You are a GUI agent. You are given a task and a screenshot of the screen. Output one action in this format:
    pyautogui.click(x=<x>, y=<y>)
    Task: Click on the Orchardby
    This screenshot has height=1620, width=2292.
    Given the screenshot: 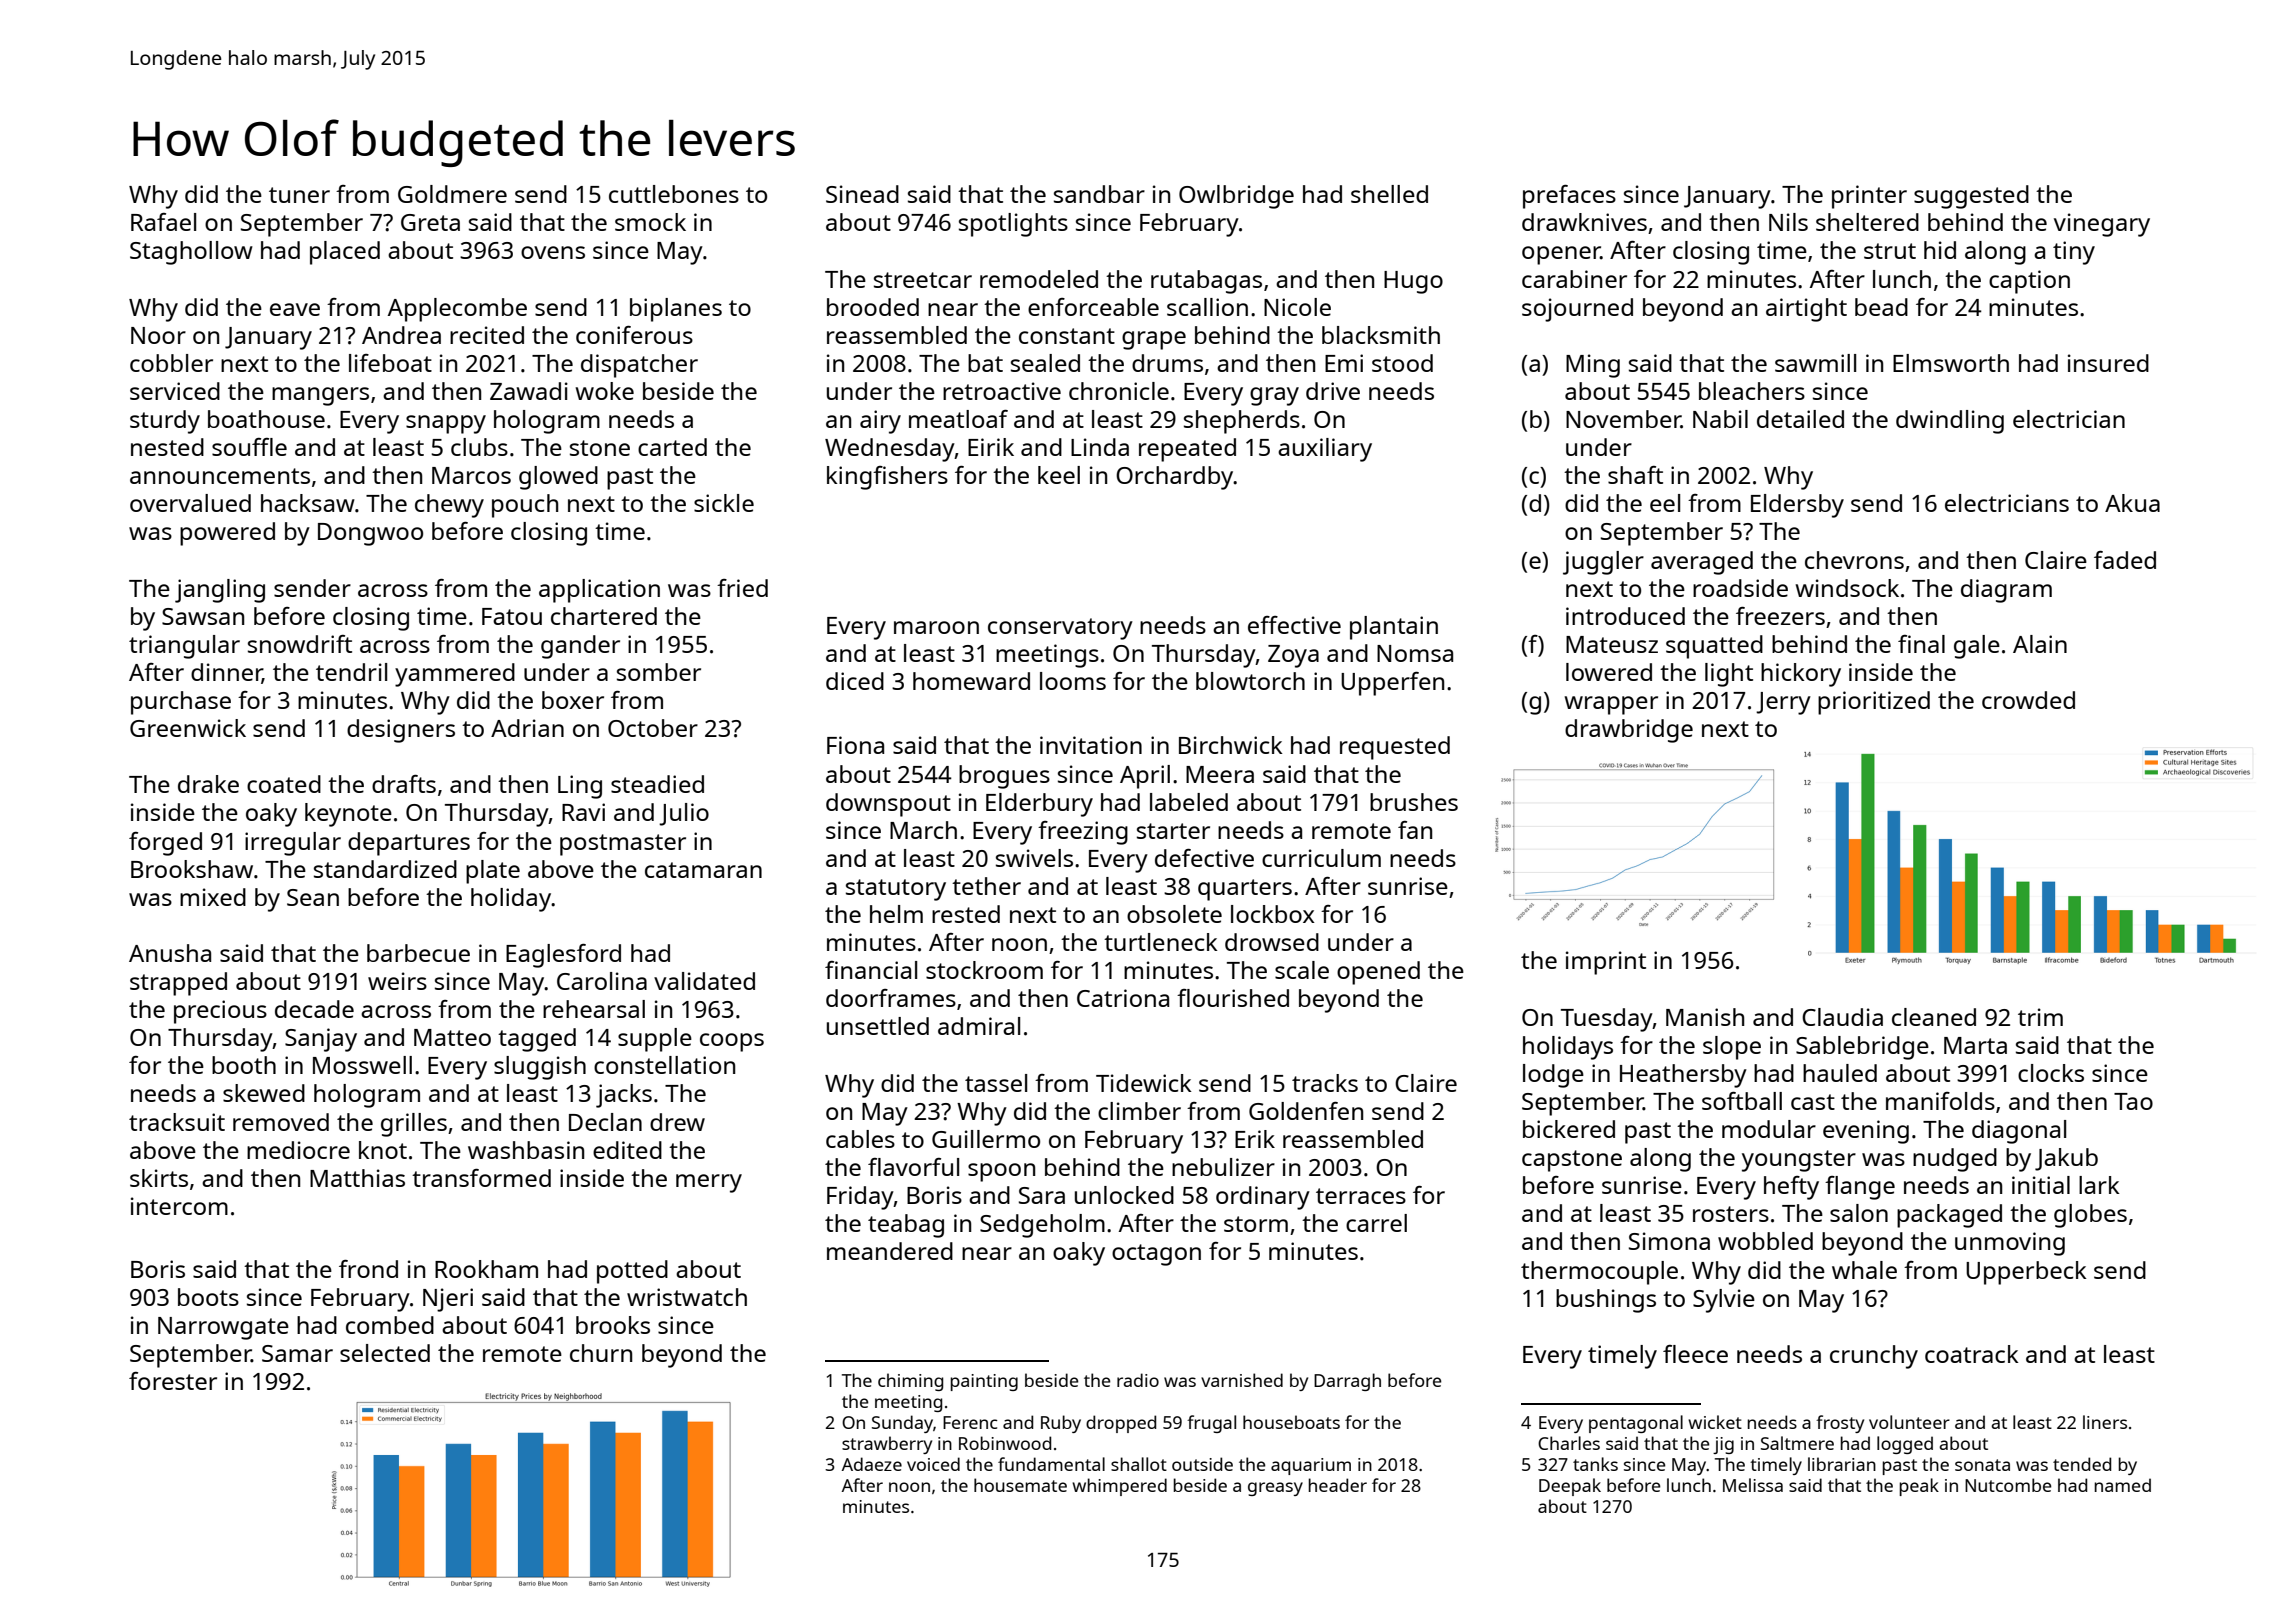 What is the action you would take?
    pyautogui.click(x=1175, y=478)
